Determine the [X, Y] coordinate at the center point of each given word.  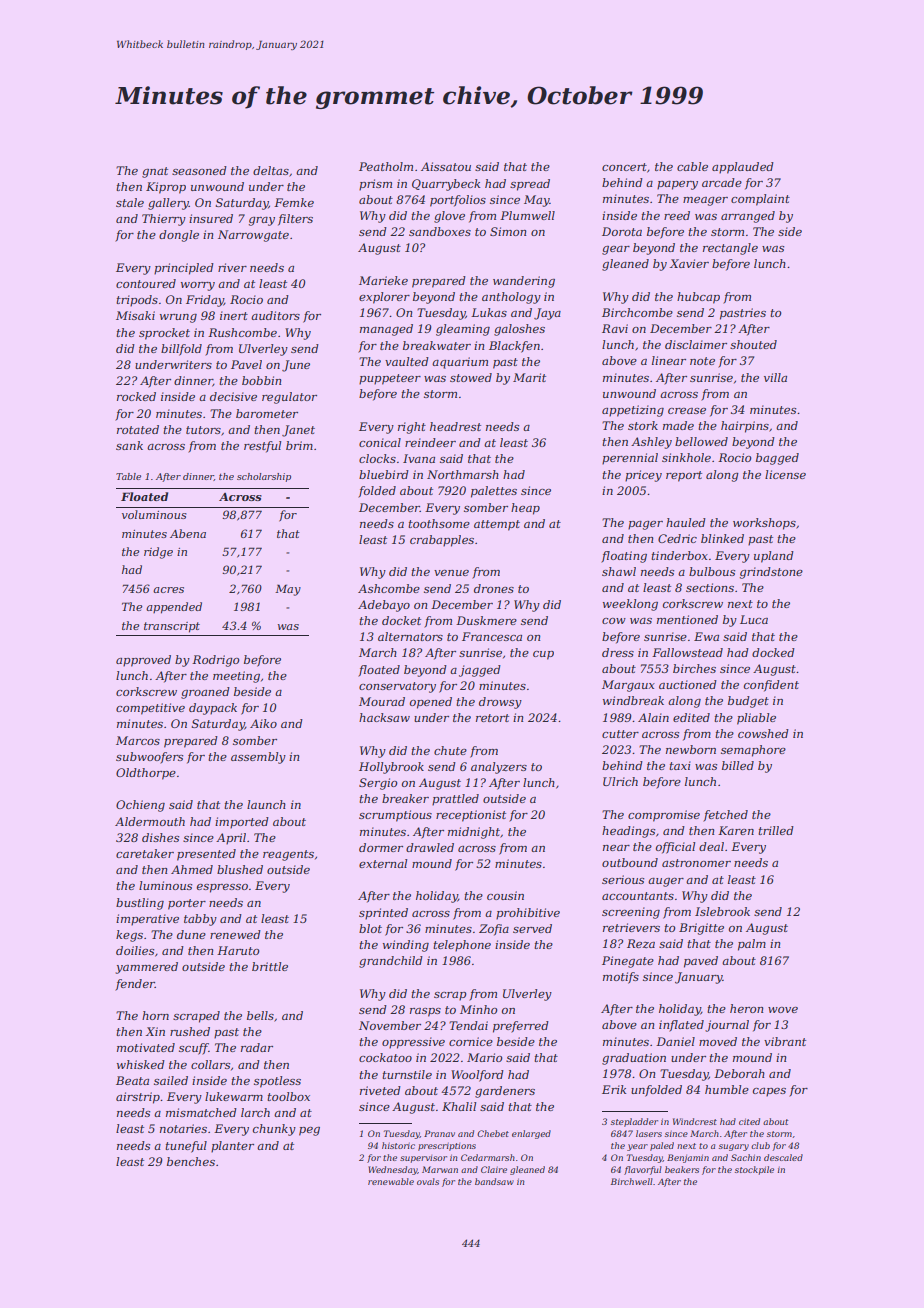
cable [692, 166]
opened [431, 703]
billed [738, 765]
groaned [205, 693]
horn [155, 1015]
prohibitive [528, 914]
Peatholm [386, 166]
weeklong [630, 605]
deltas [271, 170]
